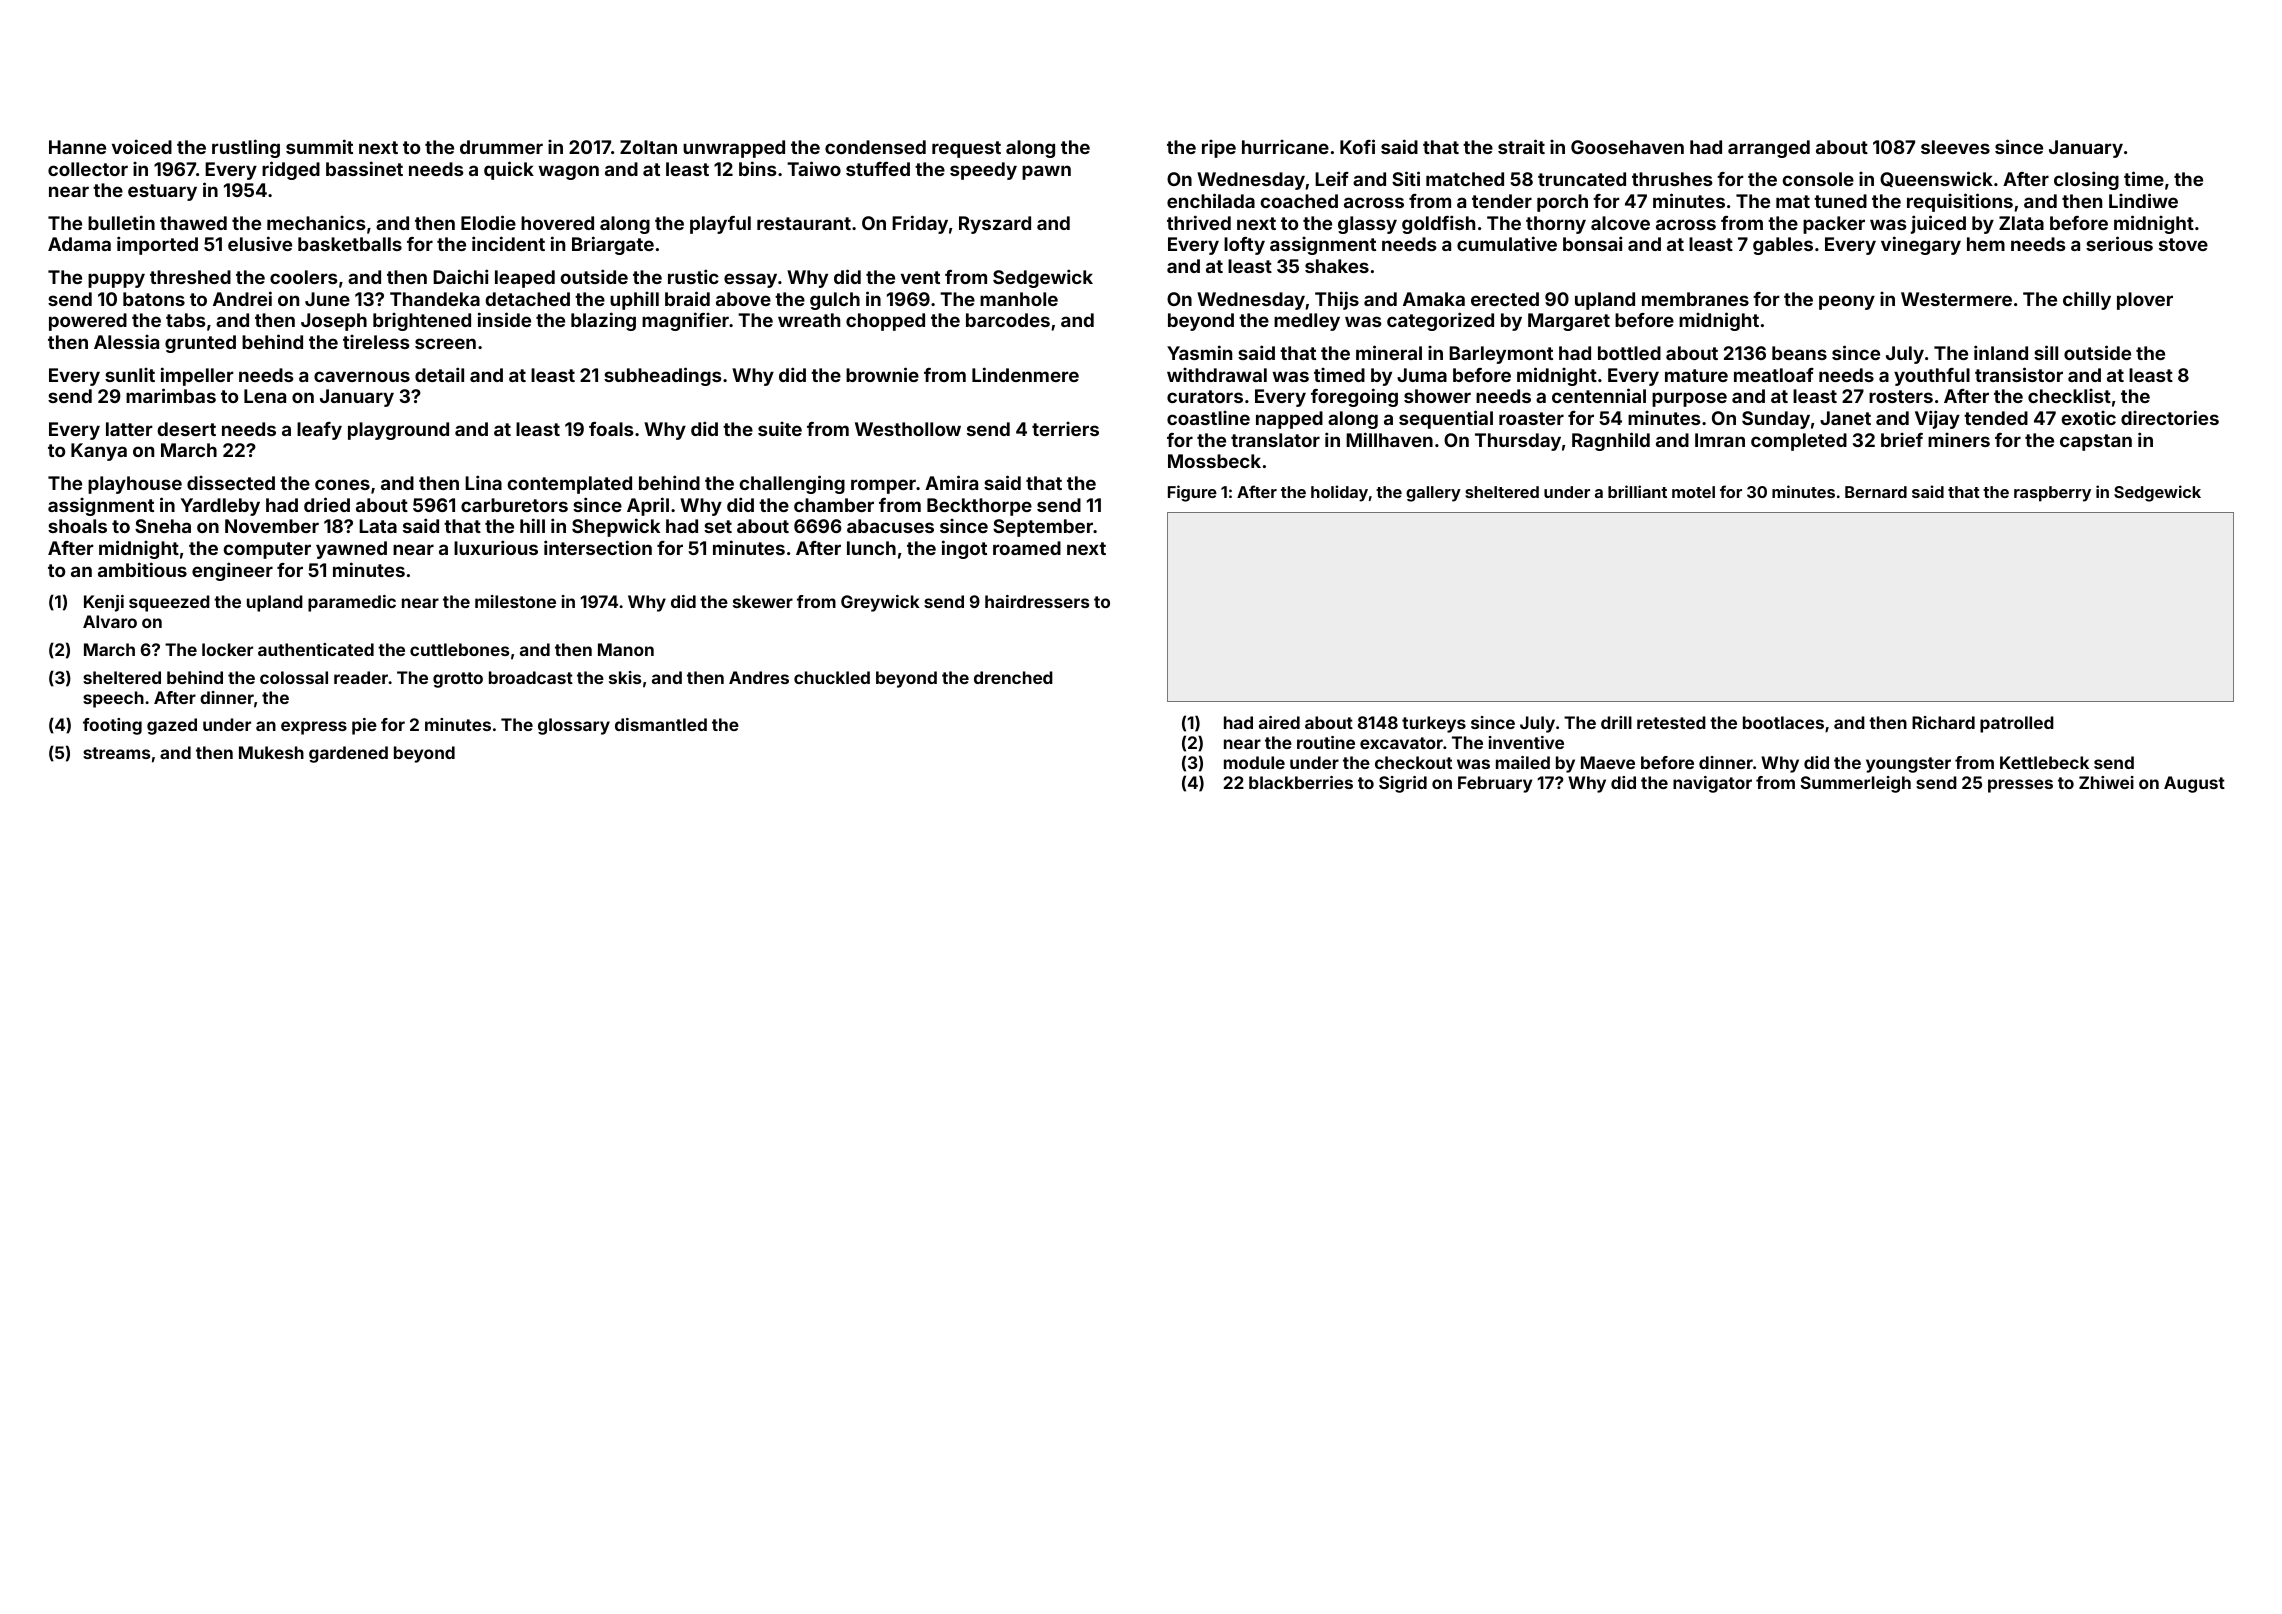 The height and width of the page is (1614, 2282). I want to click on estuary, so click(162, 192).
